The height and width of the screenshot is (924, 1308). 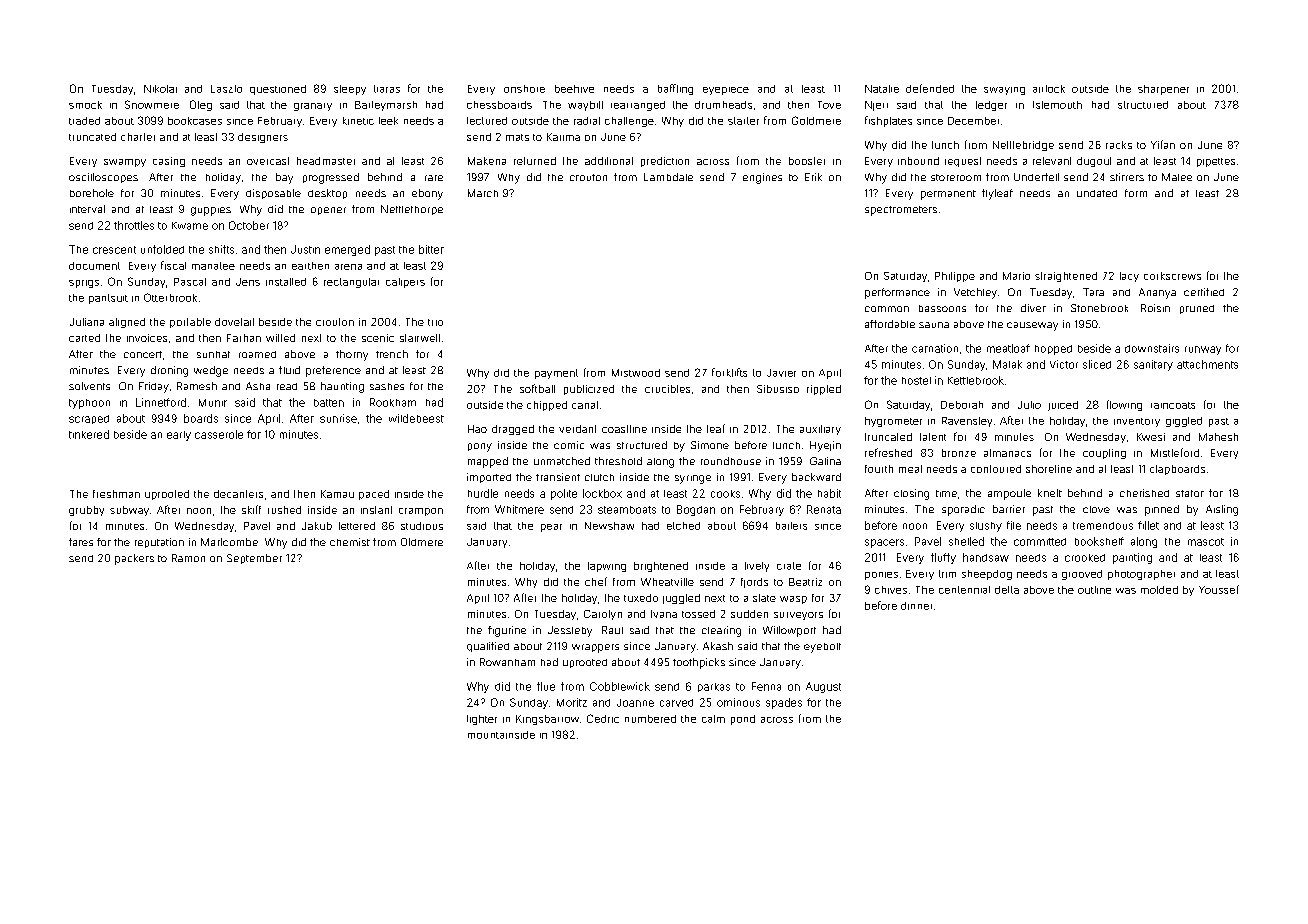 What do you see at coordinates (551, 528) in the screenshot?
I see `pear` at bounding box center [551, 528].
